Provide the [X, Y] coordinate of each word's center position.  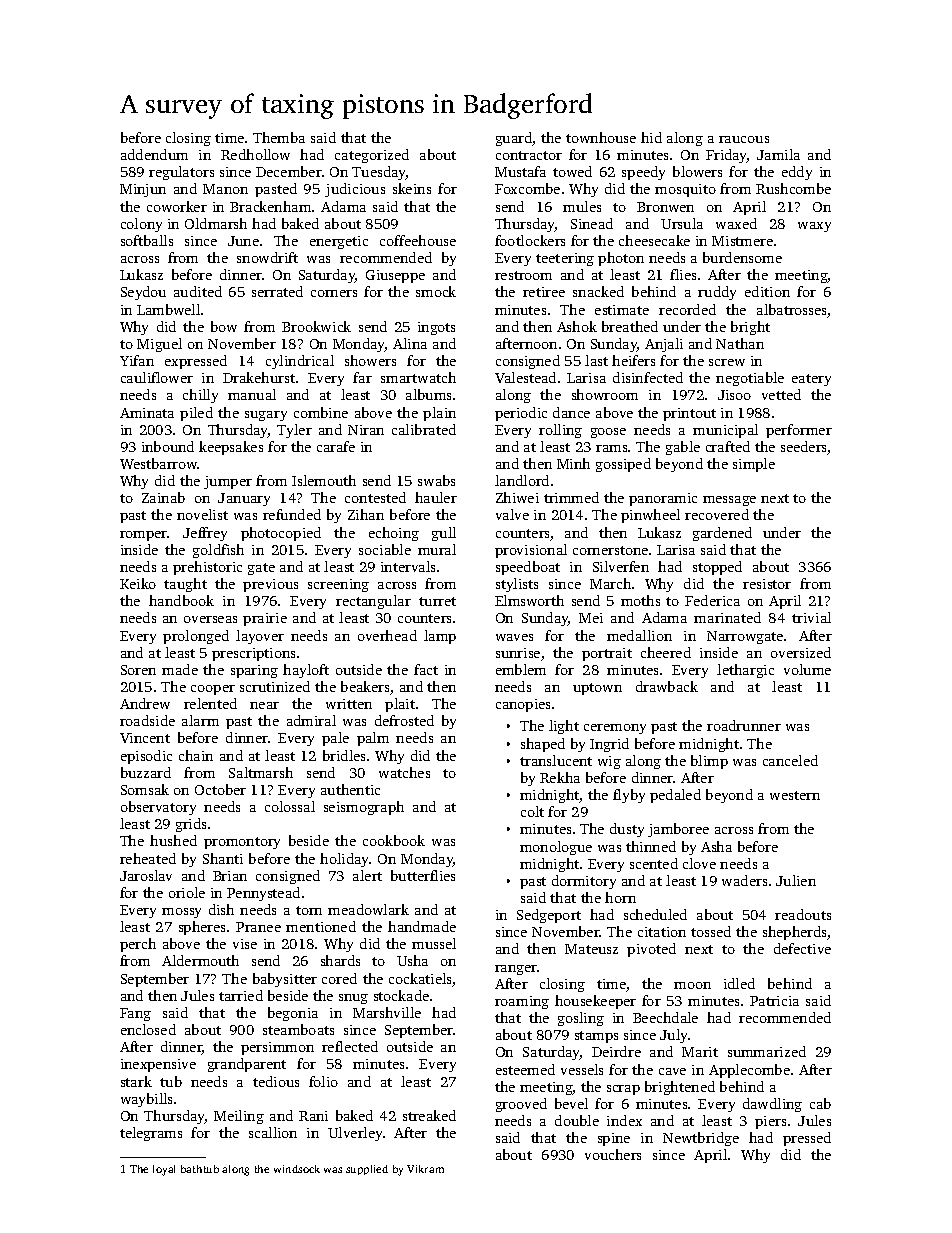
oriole [187, 892]
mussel [434, 943]
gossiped [623, 465]
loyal [164, 1170]
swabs [436, 480]
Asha [716, 846]
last [596, 360]
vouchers [613, 1154]
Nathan [740, 343]
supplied [367, 1170]
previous [270, 585]
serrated [277, 291]
